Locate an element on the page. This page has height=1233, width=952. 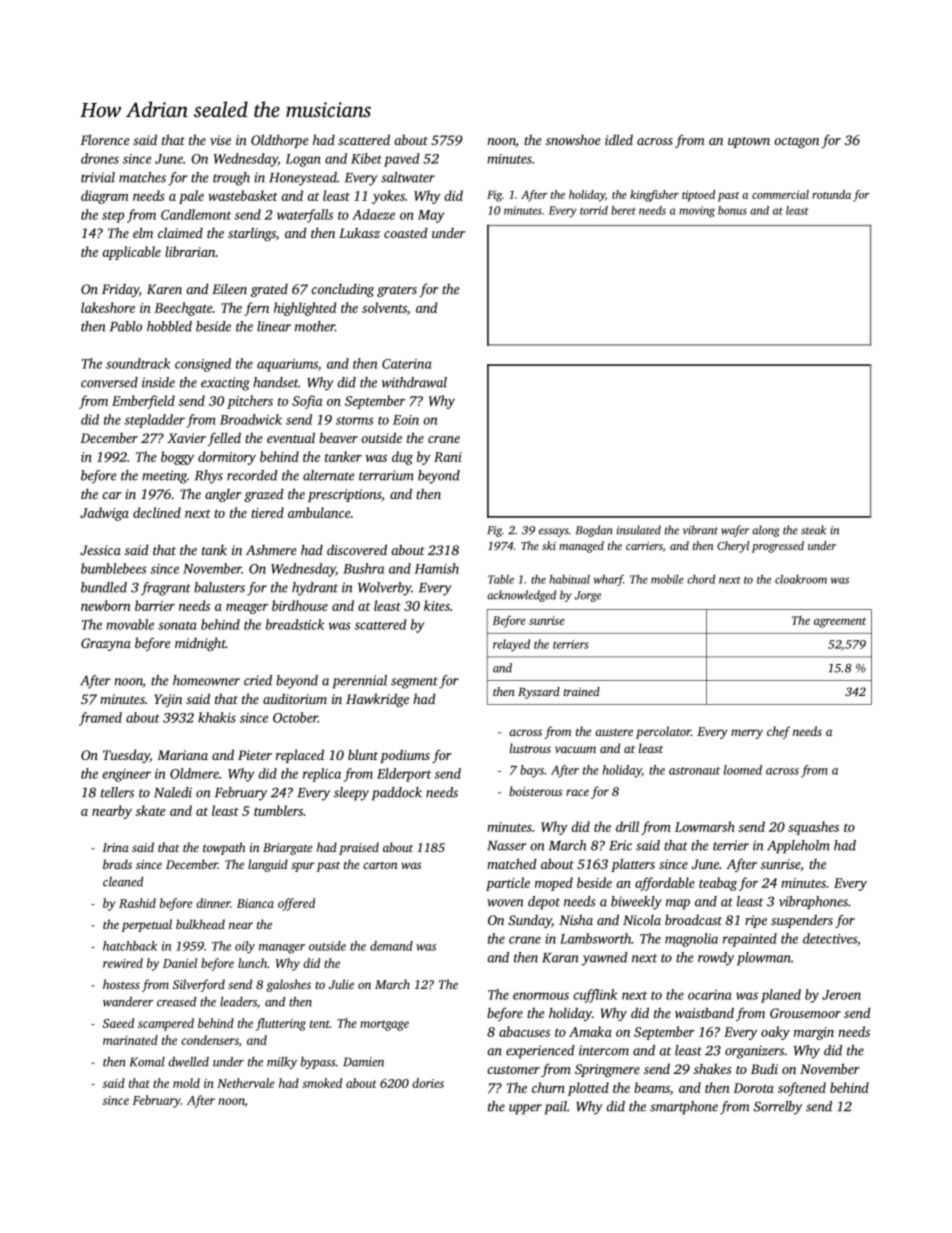
progressed is located at coordinates (778, 547).
